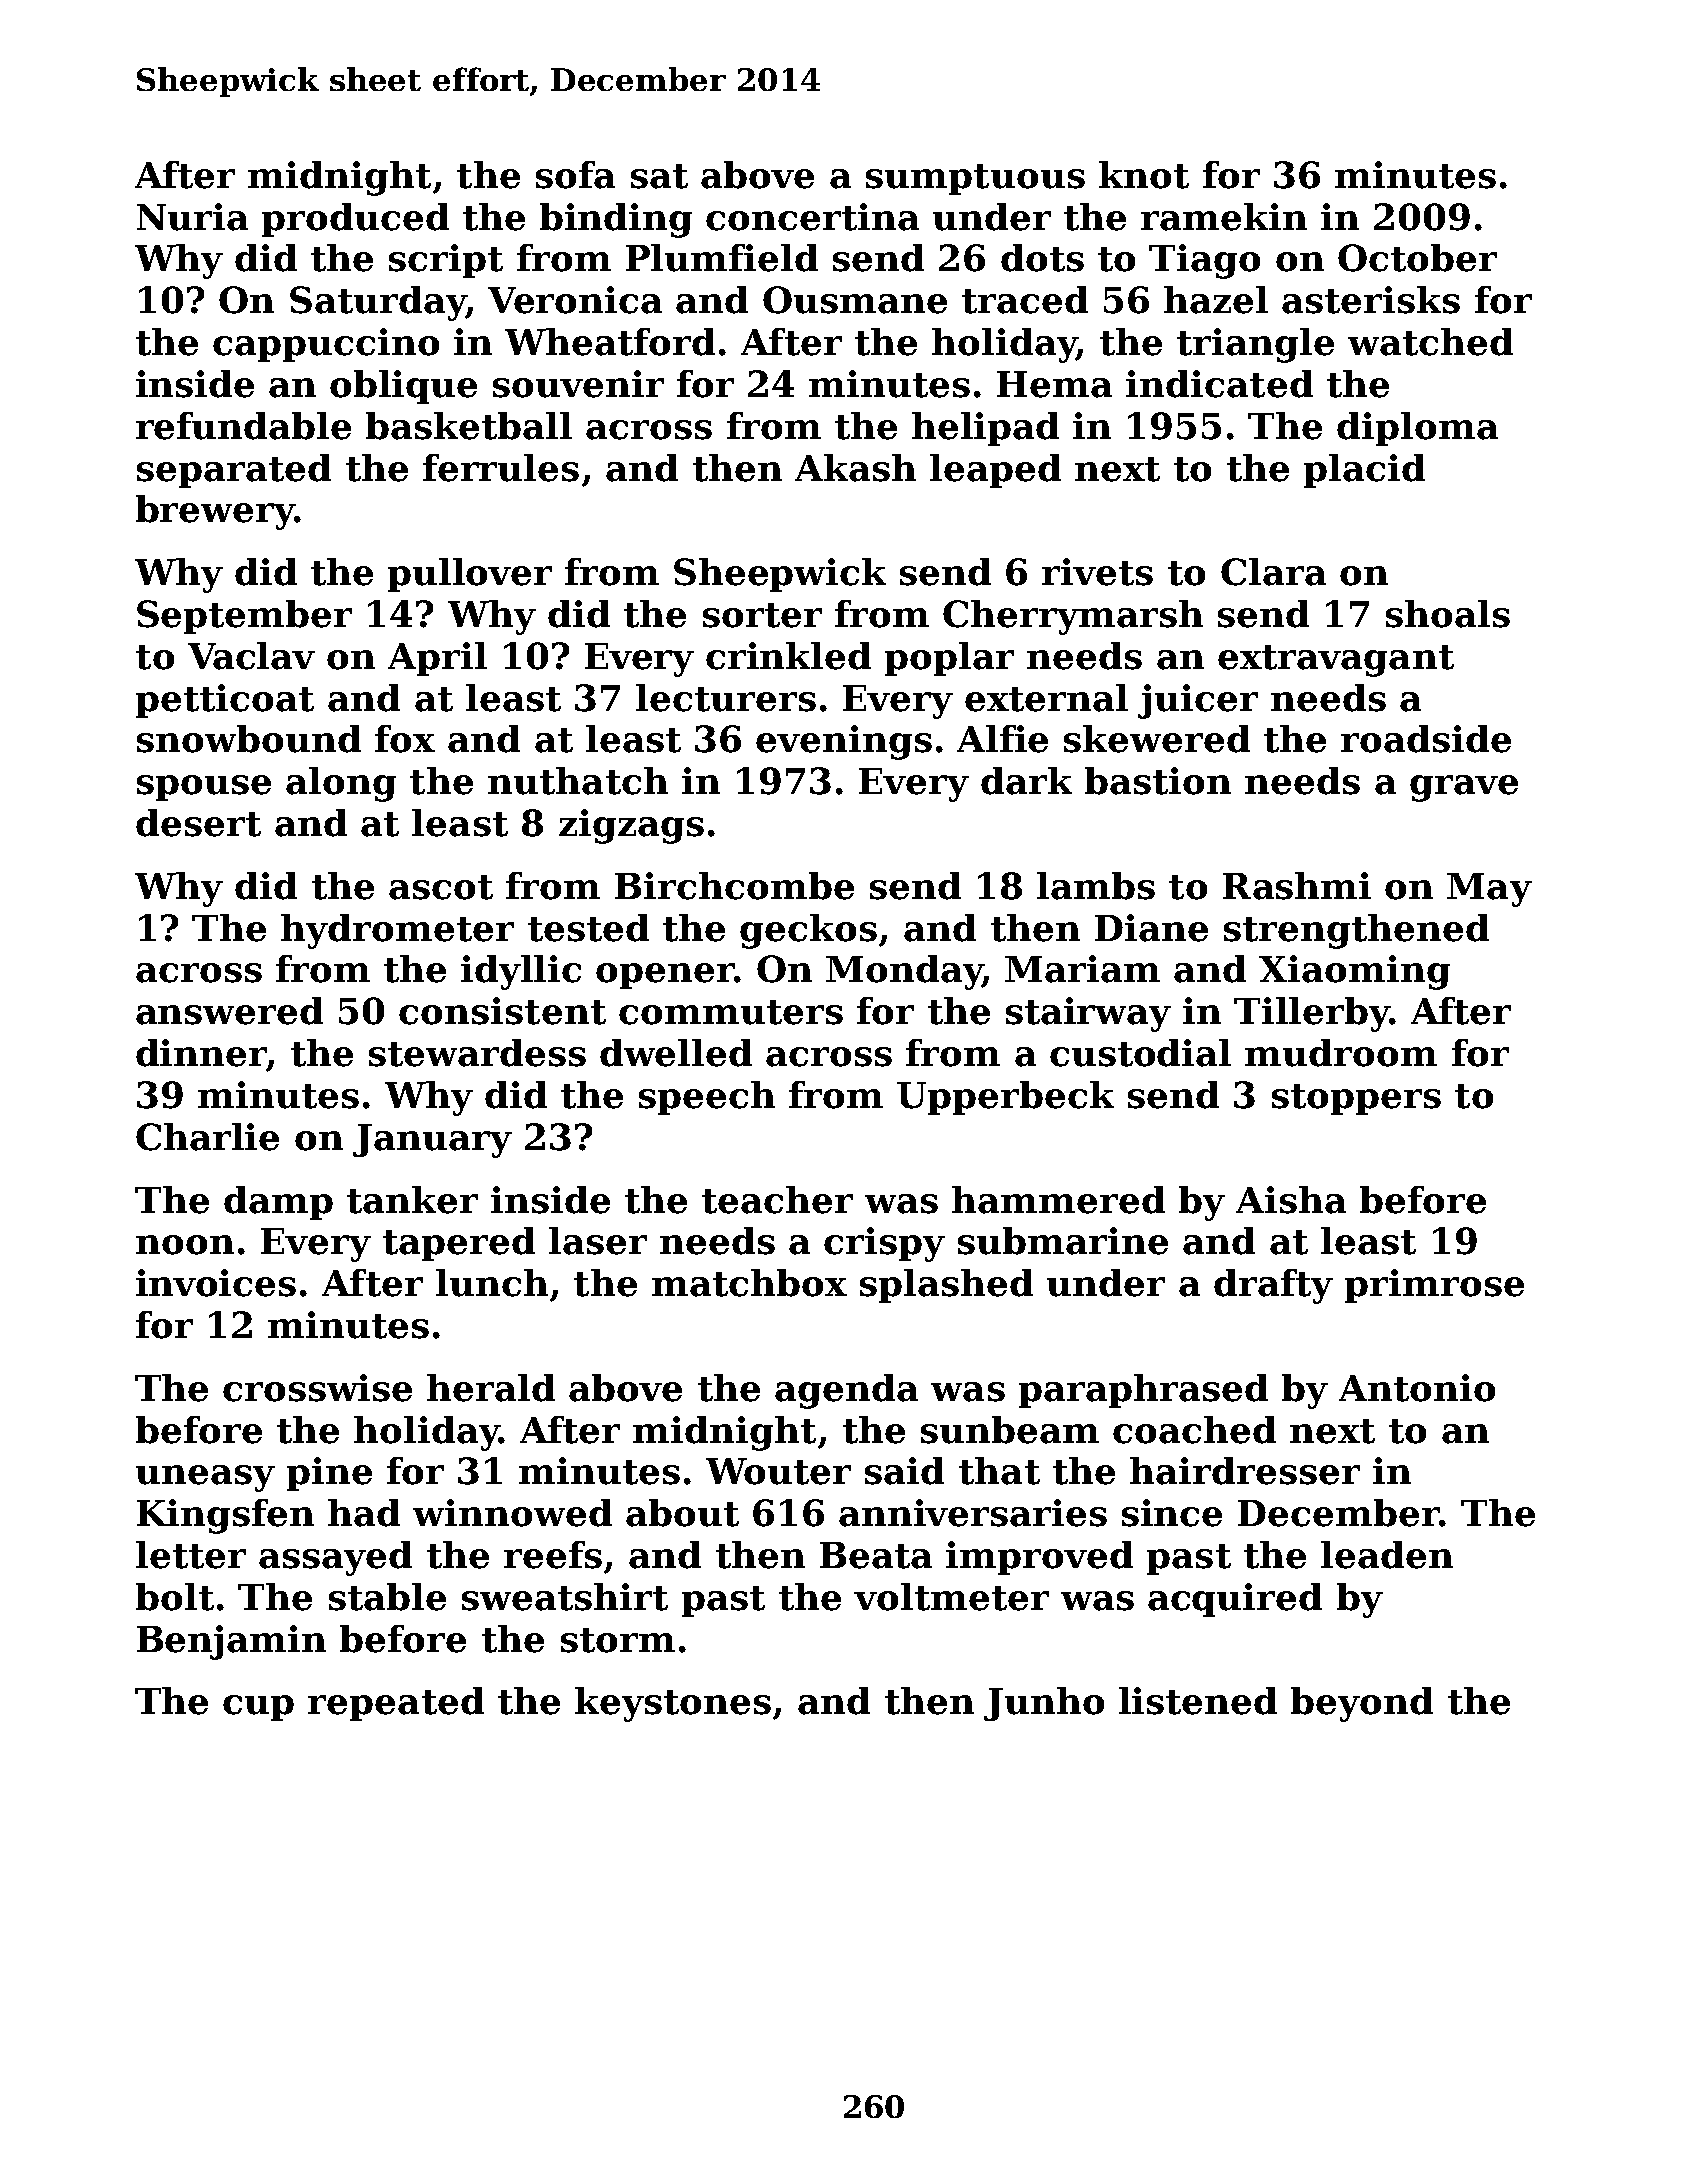 The height and width of the screenshot is (2178, 1683). I want to click on acquired, so click(1235, 1600).
